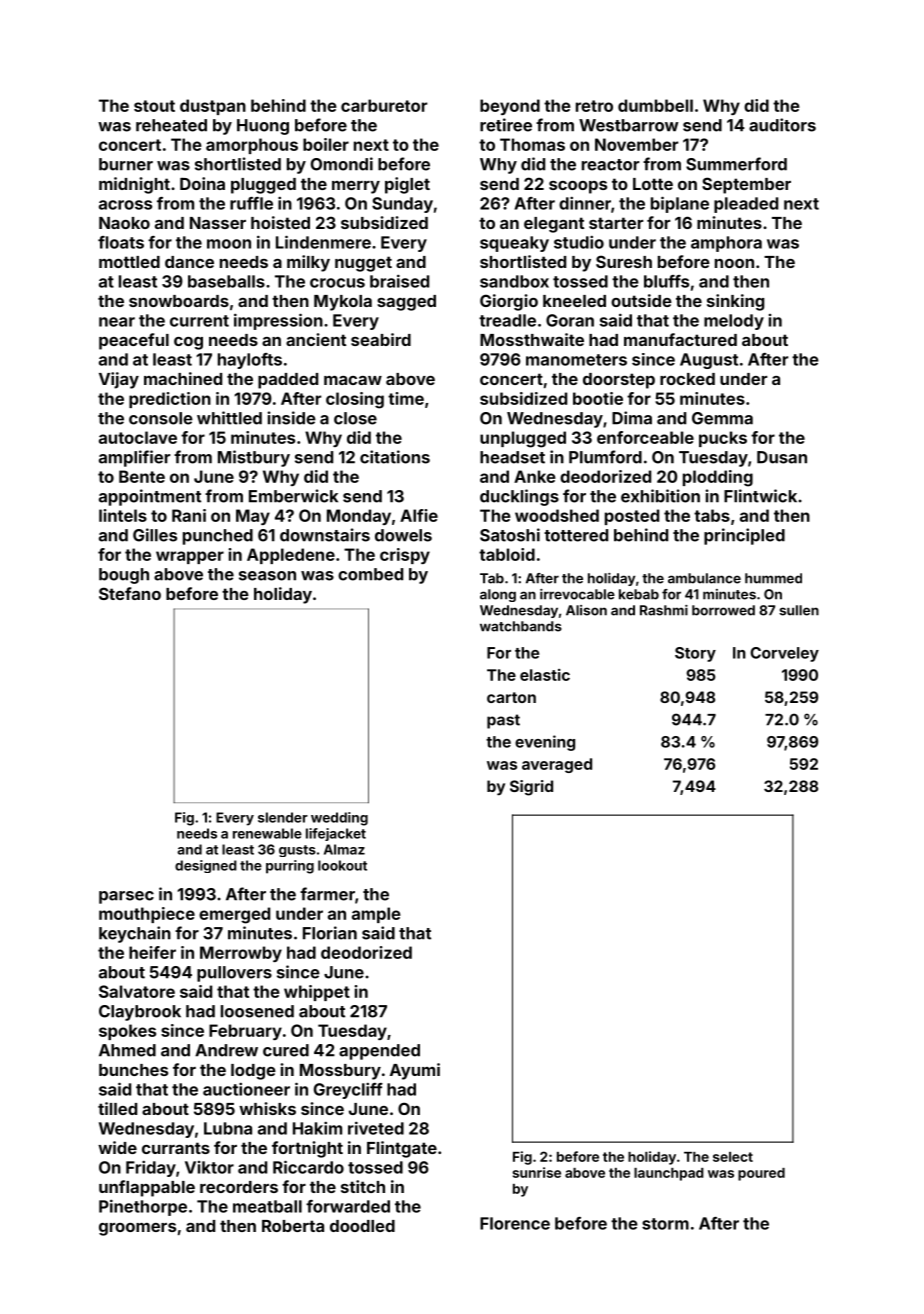 Image resolution: width=924 pixels, height=1314 pixels. What do you see at coordinates (280, 222) in the page?
I see `hoisted` at bounding box center [280, 222].
